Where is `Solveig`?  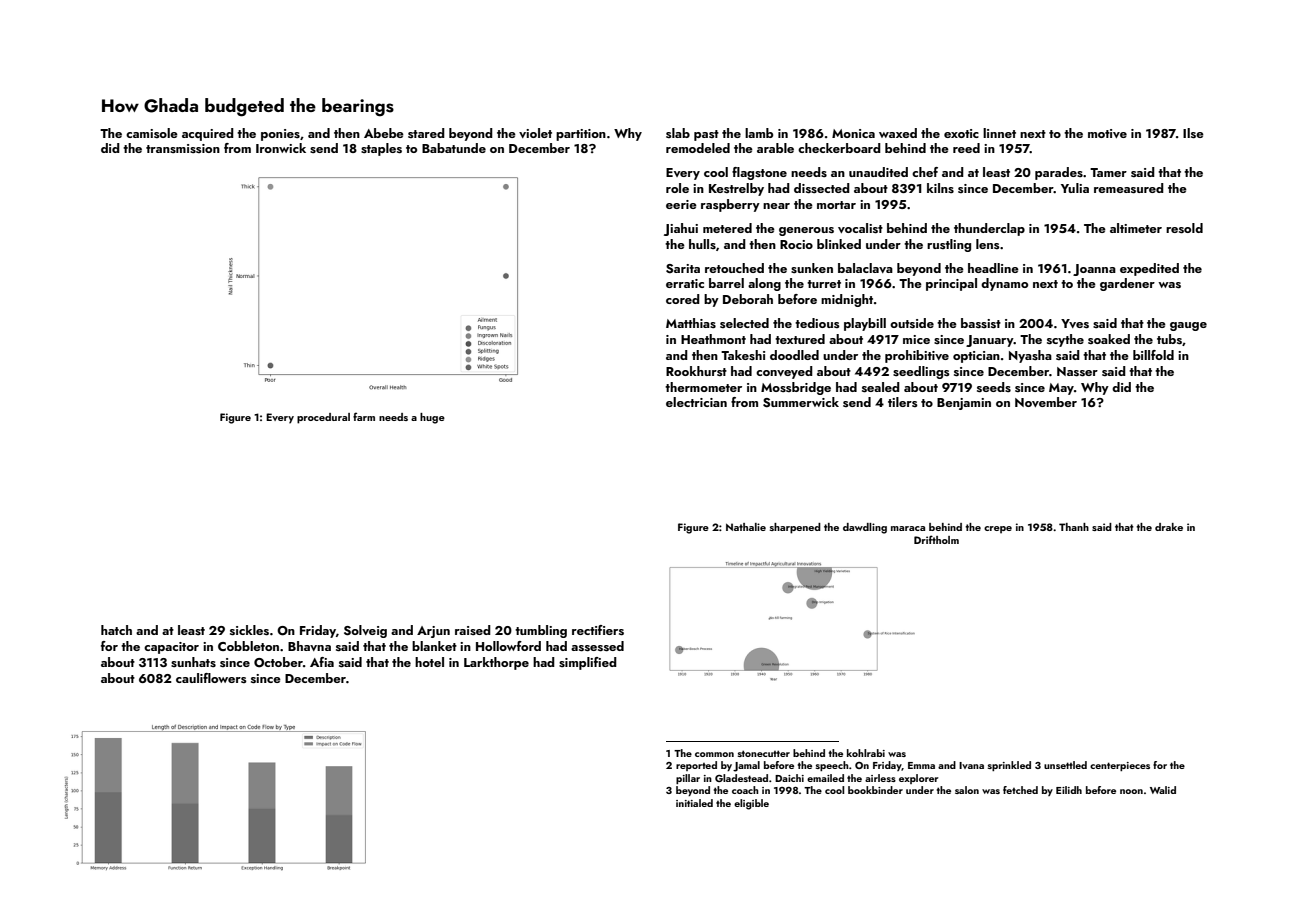
Solveig is located at coordinates (365, 631).
